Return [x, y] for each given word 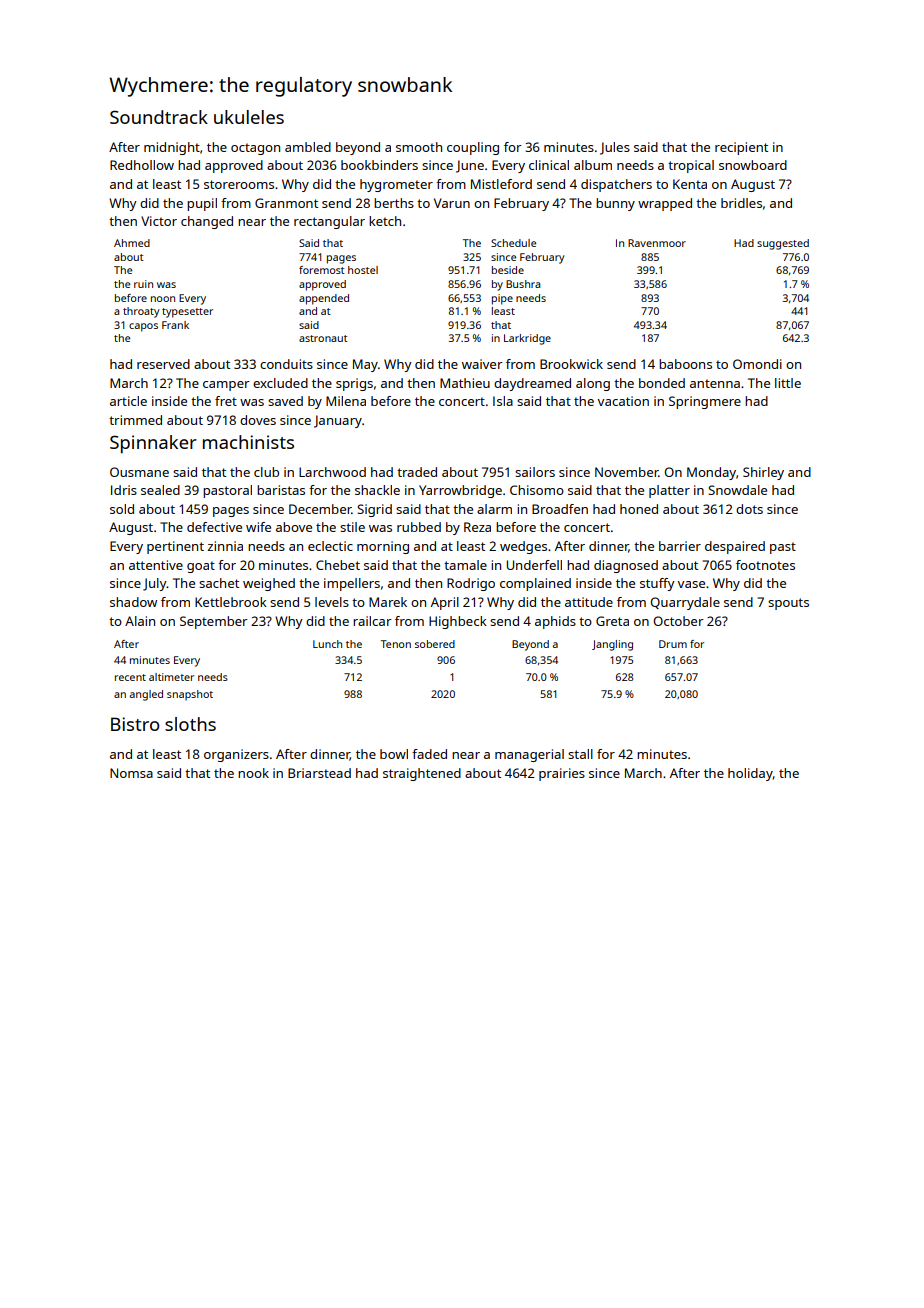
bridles [741, 203]
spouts [788, 604]
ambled [308, 147]
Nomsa [131, 773]
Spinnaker [153, 444]
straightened [422, 774]
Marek [388, 602]
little [788, 383]
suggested [783, 244]
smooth [419, 147]
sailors [535, 472]
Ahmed [132, 243]
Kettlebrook [231, 602]
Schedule [513, 243]
